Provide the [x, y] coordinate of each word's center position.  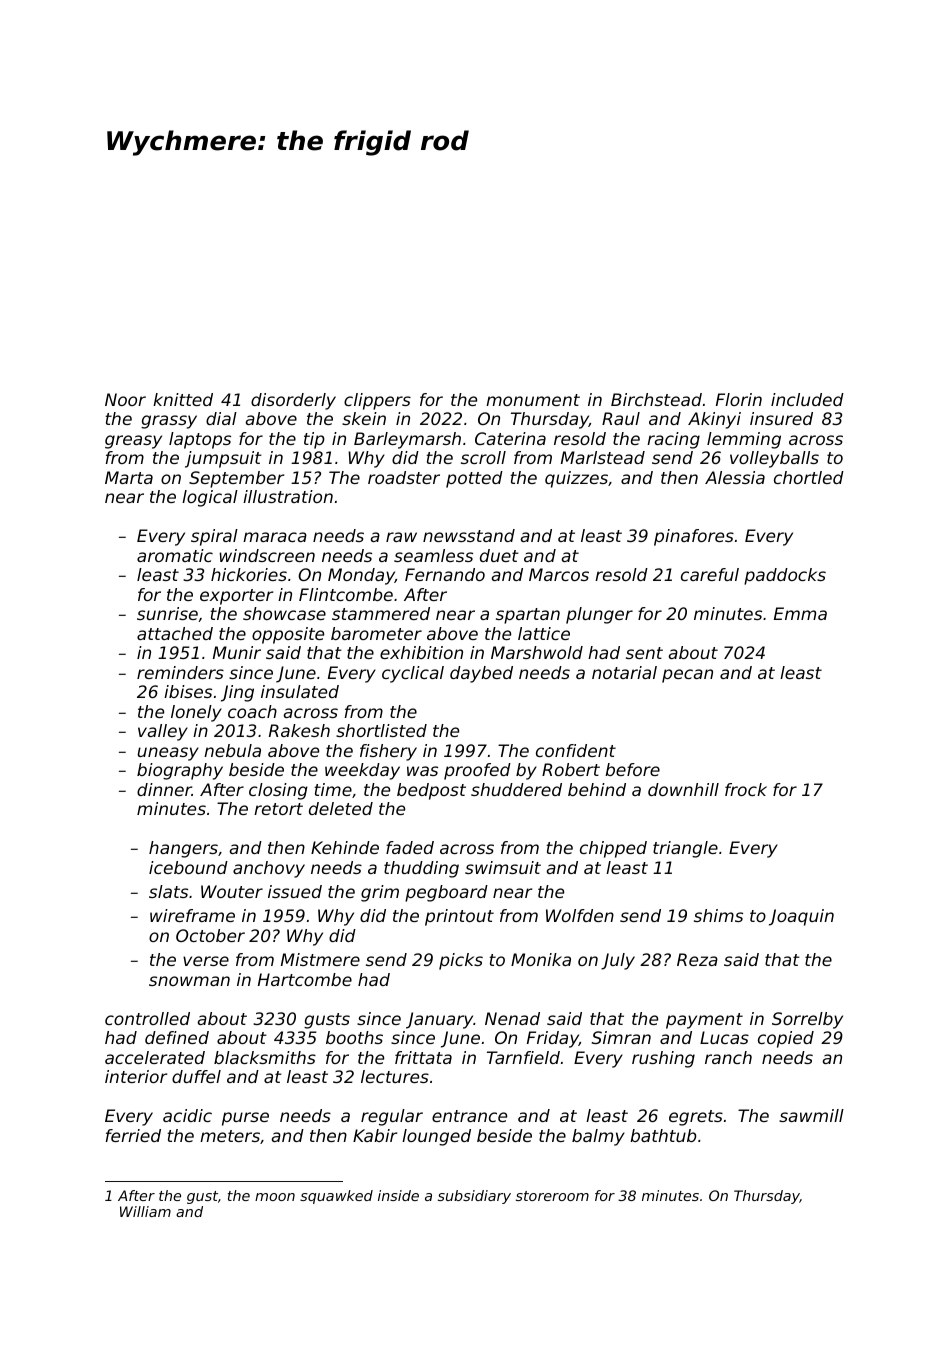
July [618, 961]
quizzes [576, 479]
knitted [183, 399]
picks [461, 961]
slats [168, 891]
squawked [336, 1197]
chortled [809, 477]
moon [275, 1197]
